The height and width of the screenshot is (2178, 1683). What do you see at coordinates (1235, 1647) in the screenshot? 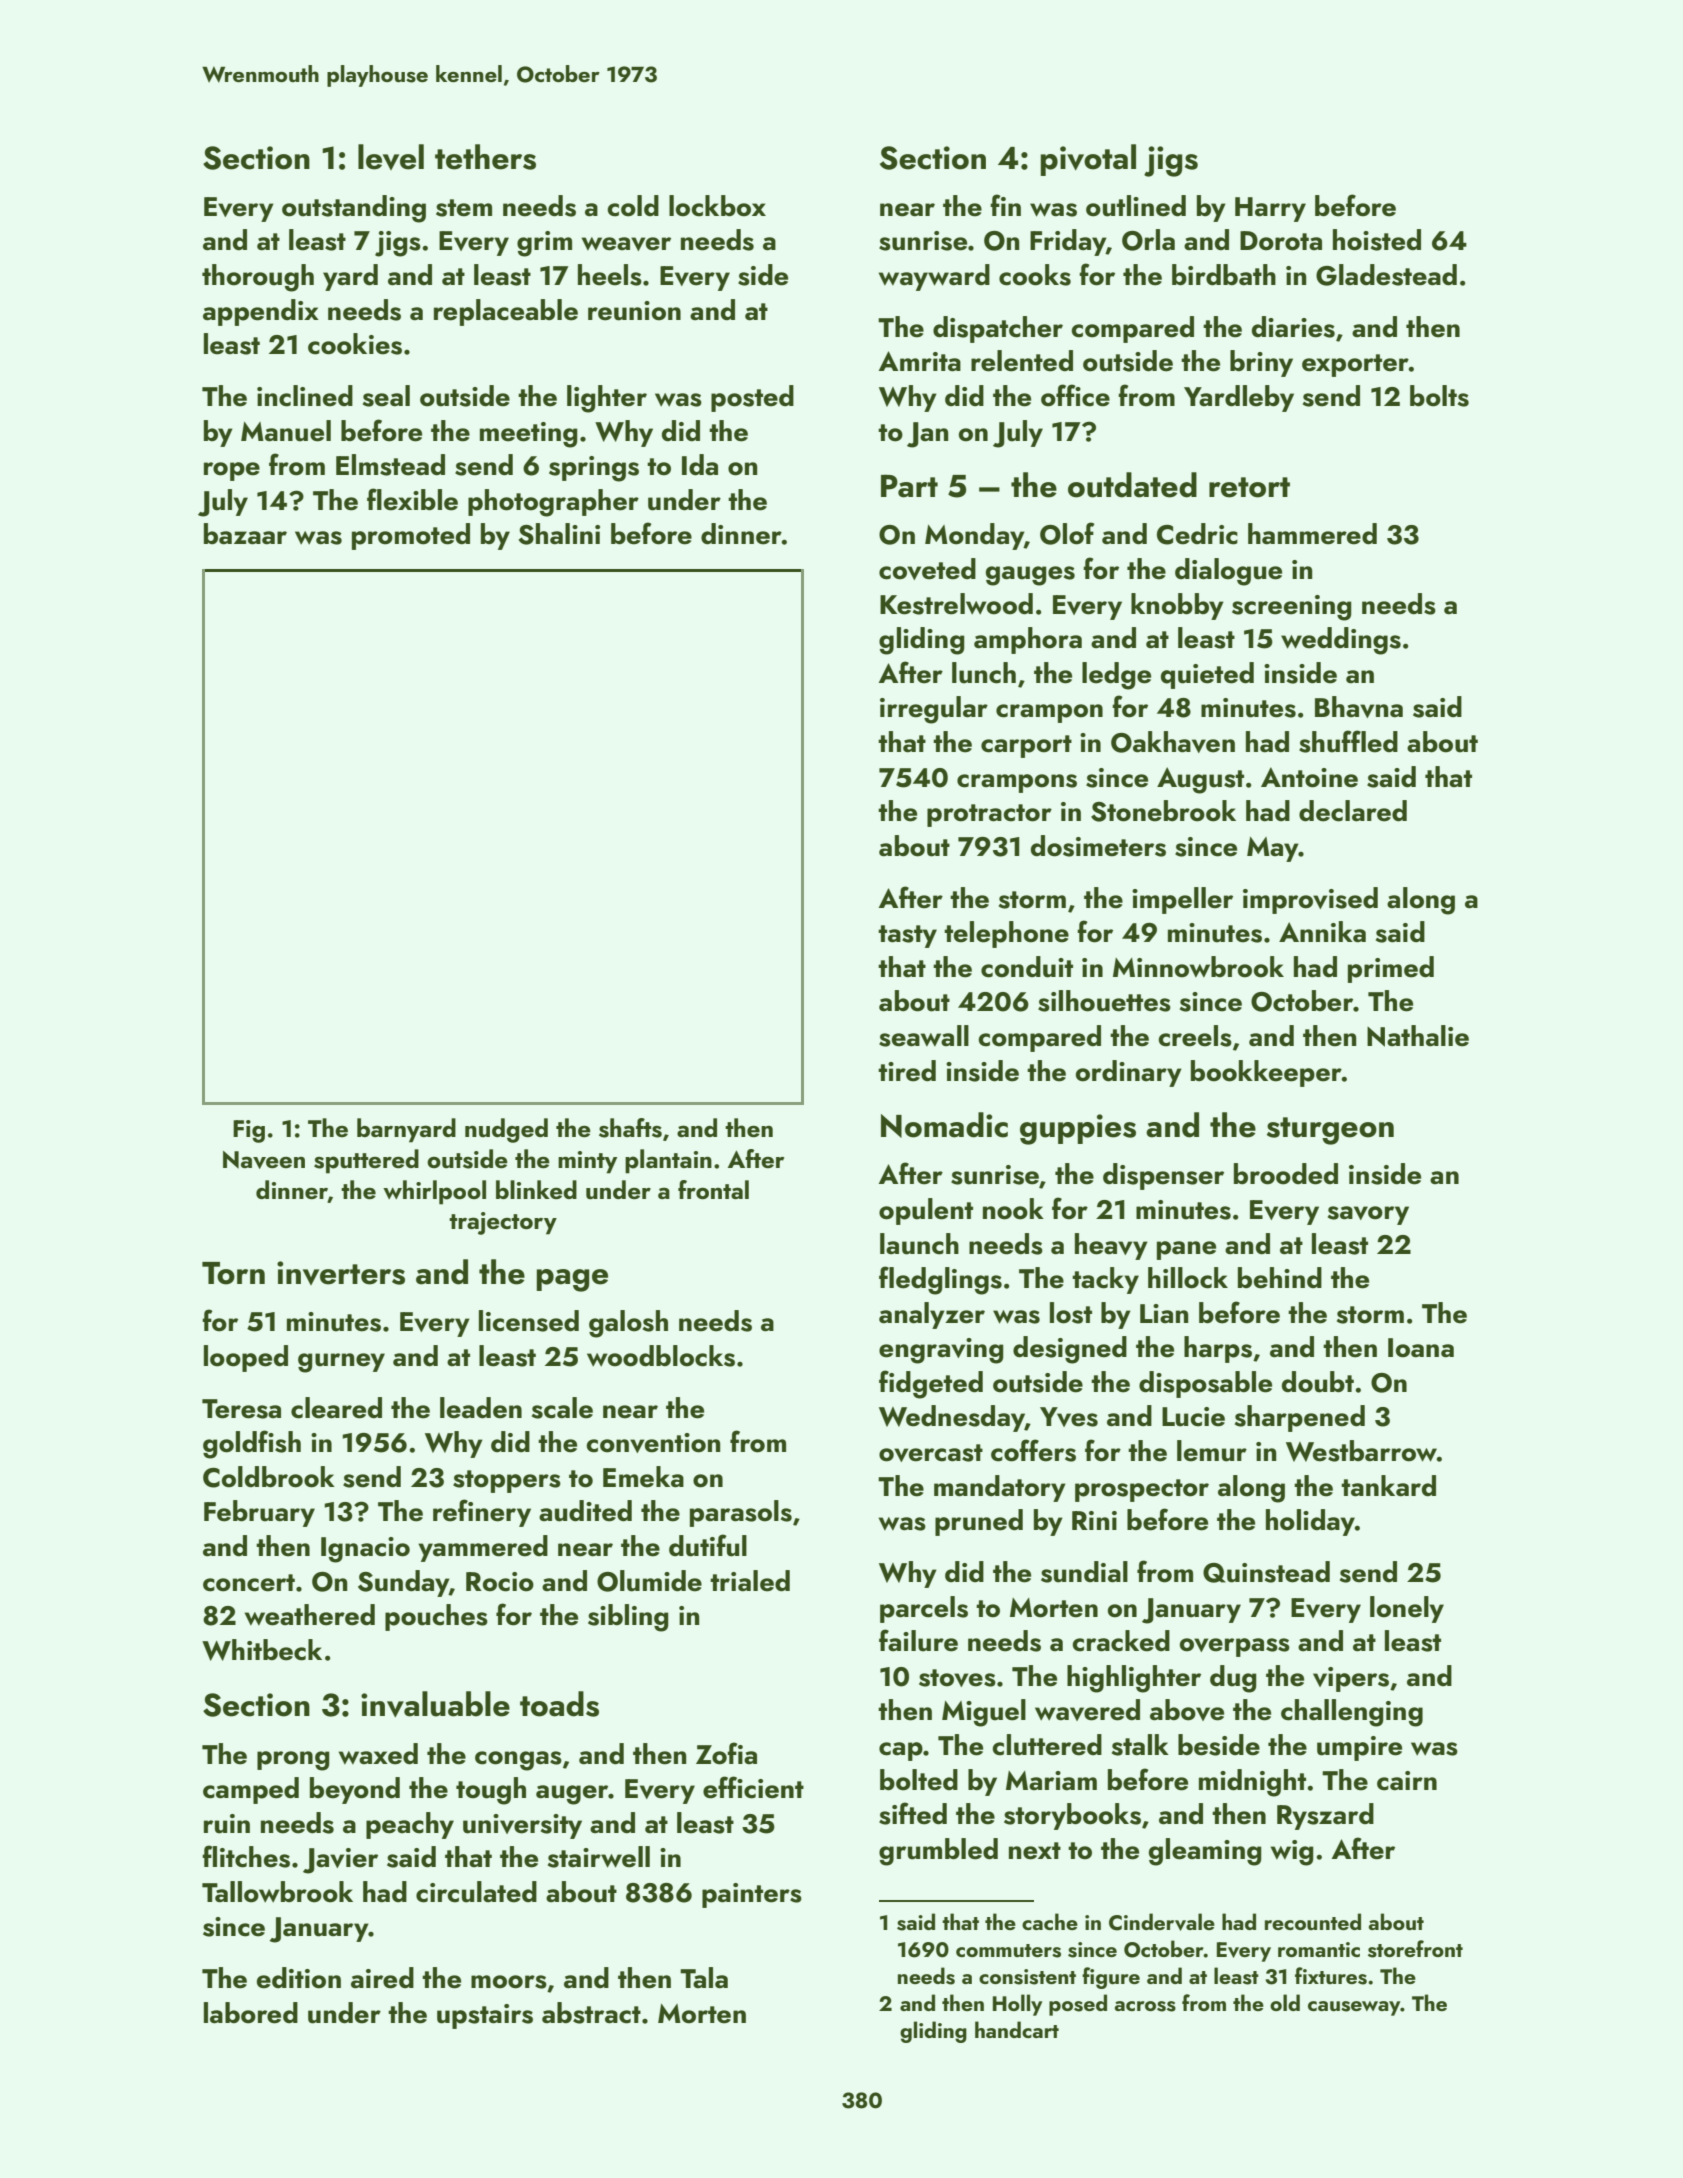
I see `overpass` at bounding box center [1235, 1647].
